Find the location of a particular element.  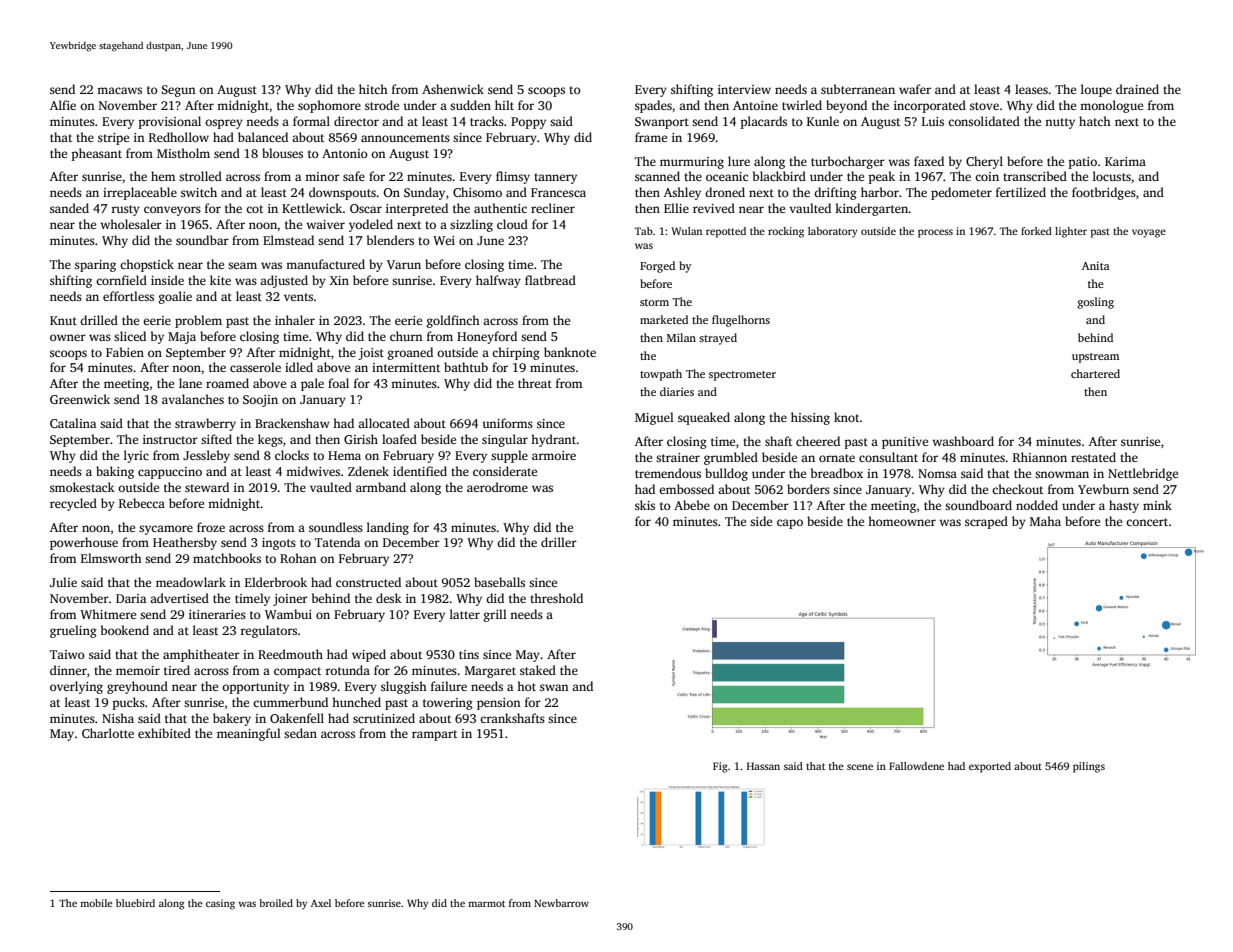

drifting is located at coordinates (835, 193).
